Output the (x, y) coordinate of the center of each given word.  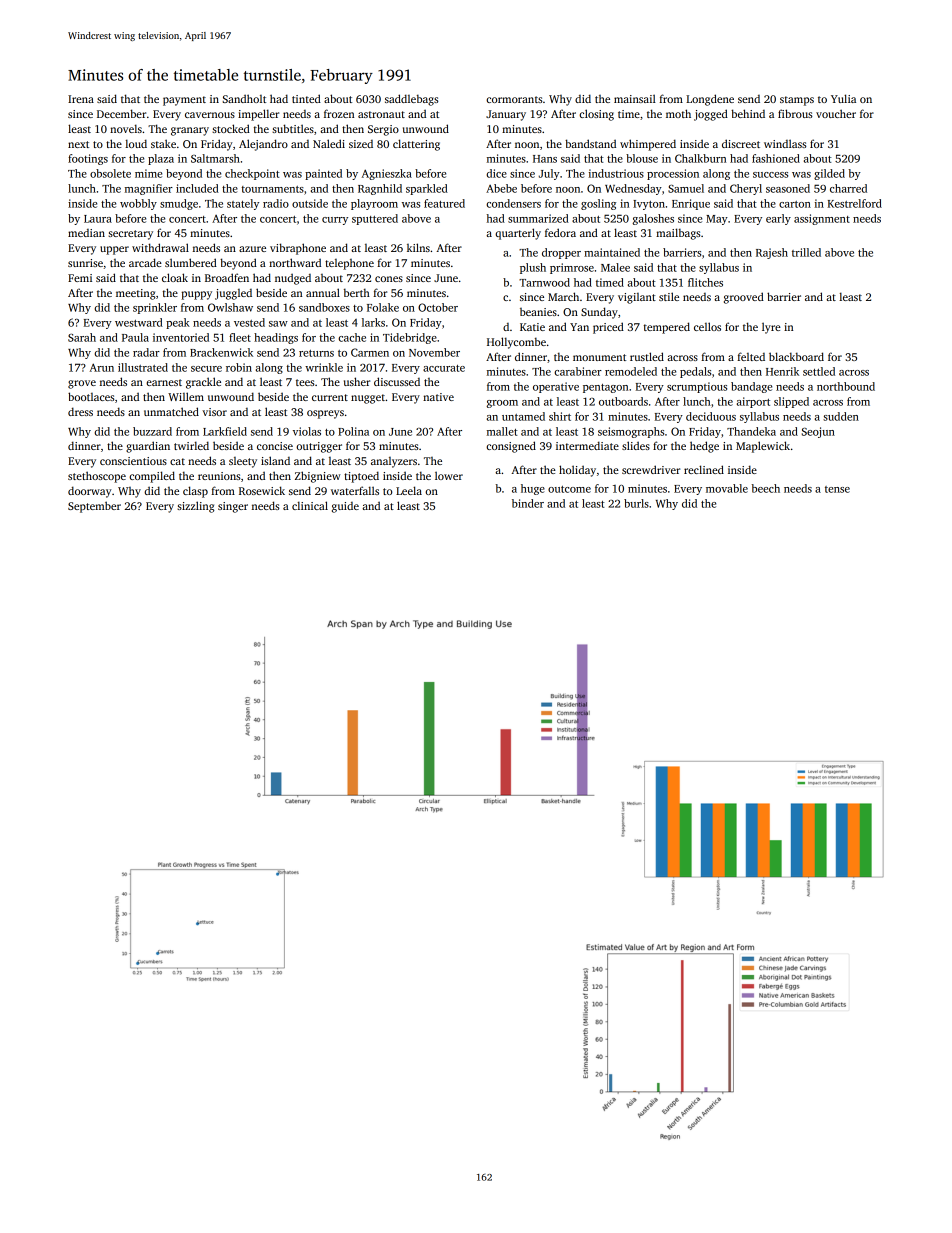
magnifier (149, 189)
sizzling (196, 507)
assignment (822, 219)
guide (345, 507)
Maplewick (763, 447)
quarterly (518, 234)
